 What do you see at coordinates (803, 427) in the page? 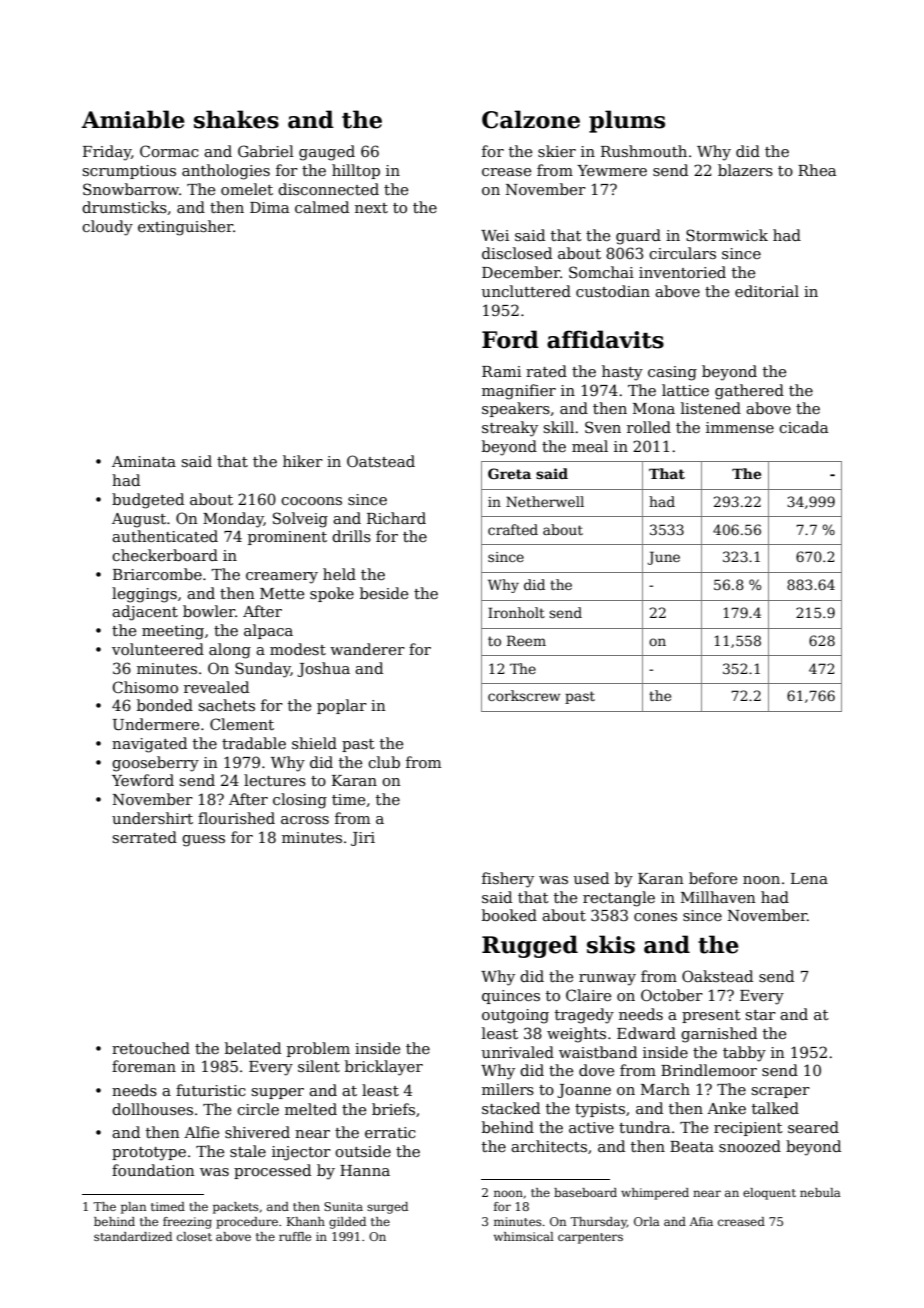
I see `cicada` at bounding box center [803, 427].
